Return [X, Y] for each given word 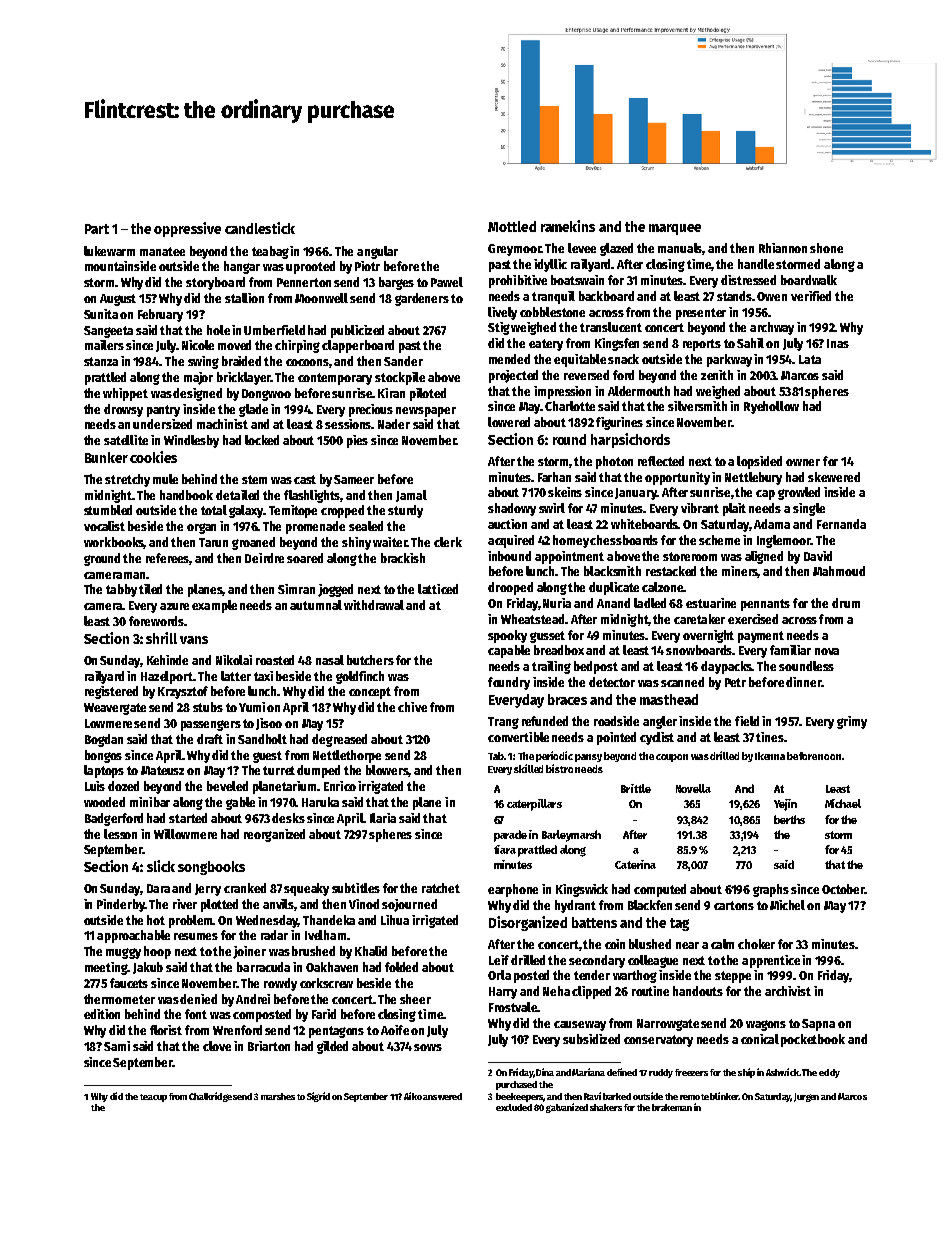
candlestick [260, 228]
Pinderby [121, 905]
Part [97, 229]
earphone [513, 890]
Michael [843, 803]
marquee [675, 229]
